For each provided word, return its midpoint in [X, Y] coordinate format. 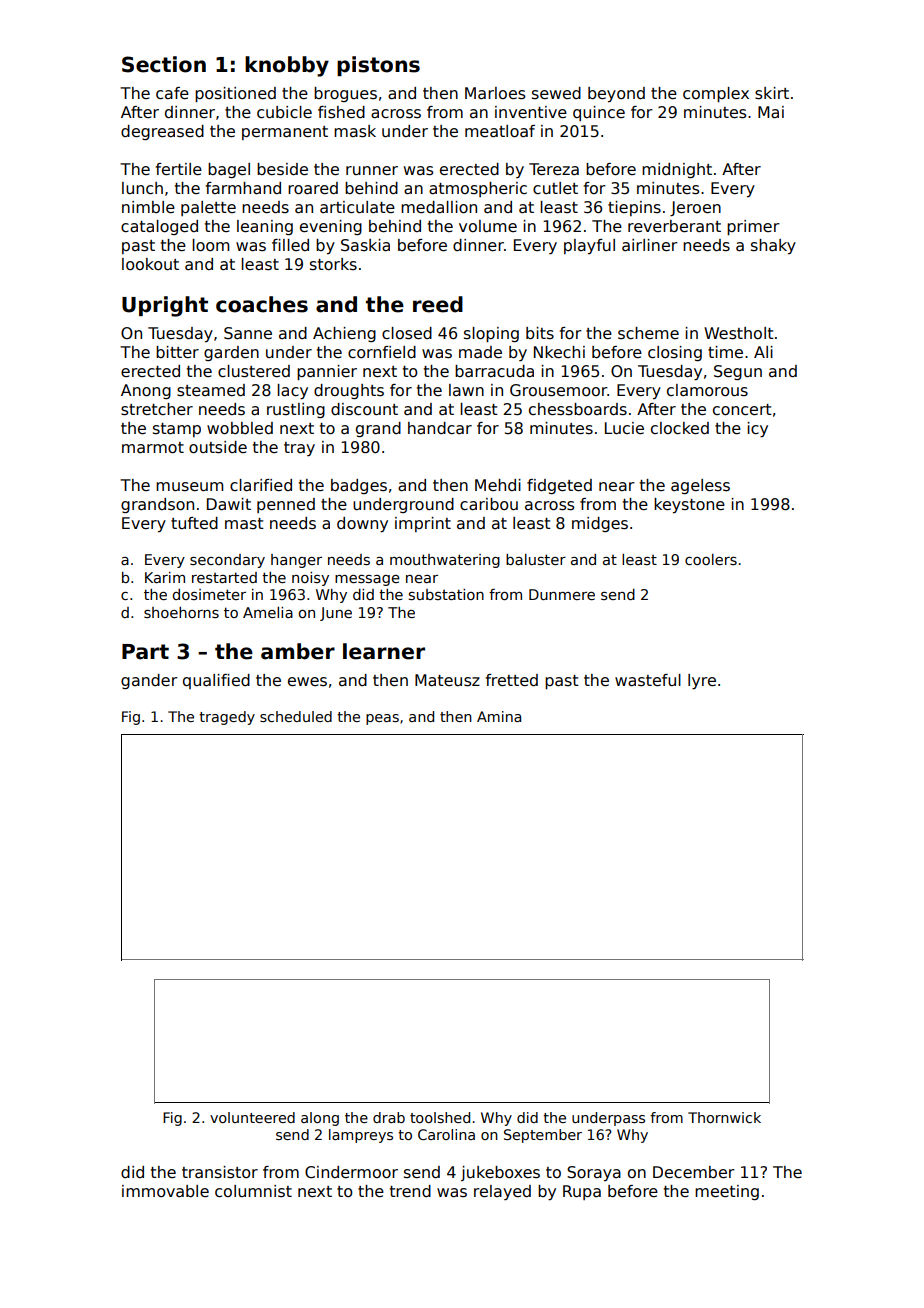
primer [753, 227]
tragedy [227, 718]
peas [382, 719]
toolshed [440, 1117]
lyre [702, 682]
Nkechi [559, 352]
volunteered [252, 1117]
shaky [773, 246]
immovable [165, 1191]
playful [589, 246]
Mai [771, 112]
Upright [165, 306]
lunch [142, 188]
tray [299, 449]
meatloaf [500, 131]
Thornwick [724, 1117]
